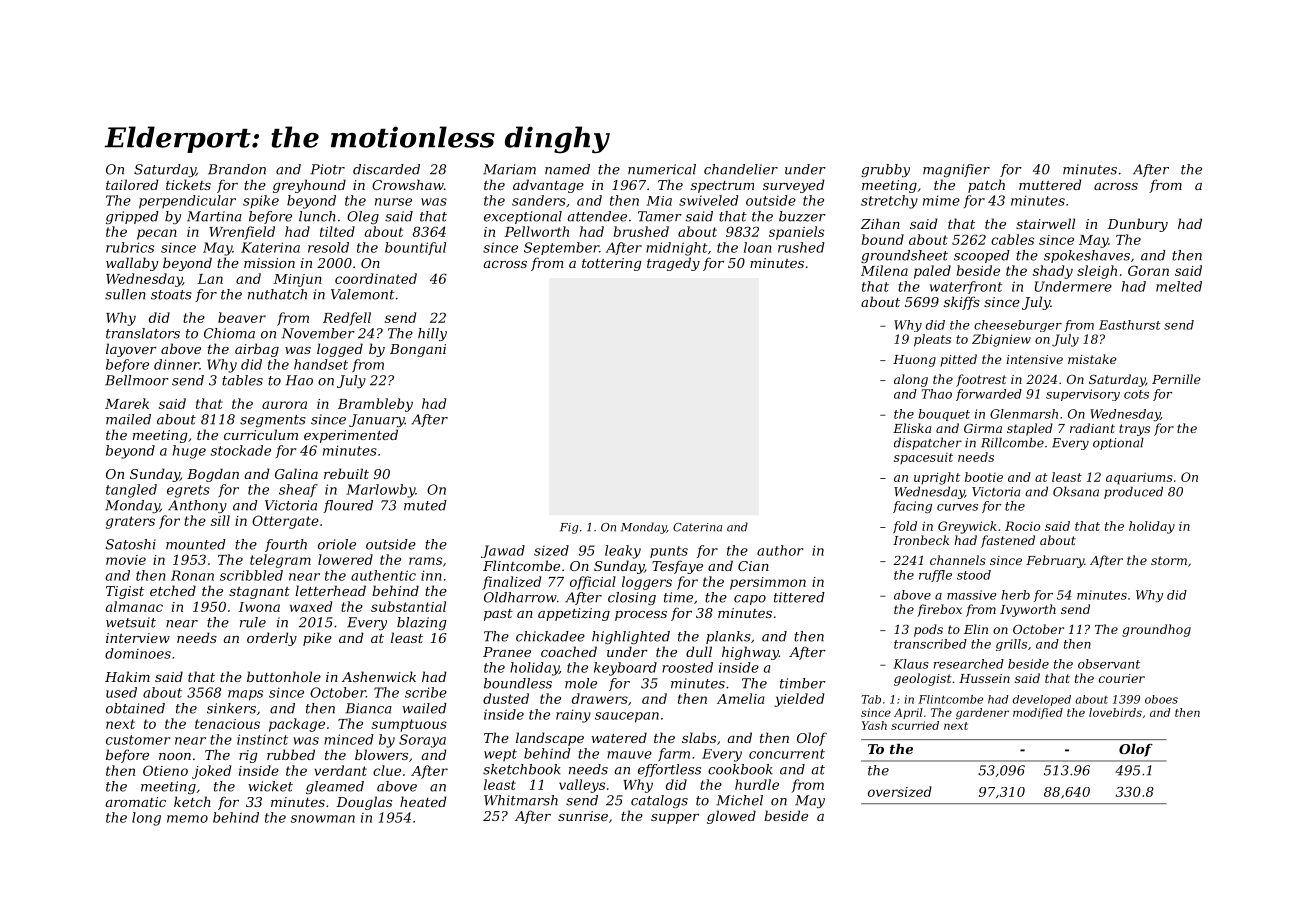  Describe the element at coordinates (297, 280) in the document. I see `Minjun` at that location.
